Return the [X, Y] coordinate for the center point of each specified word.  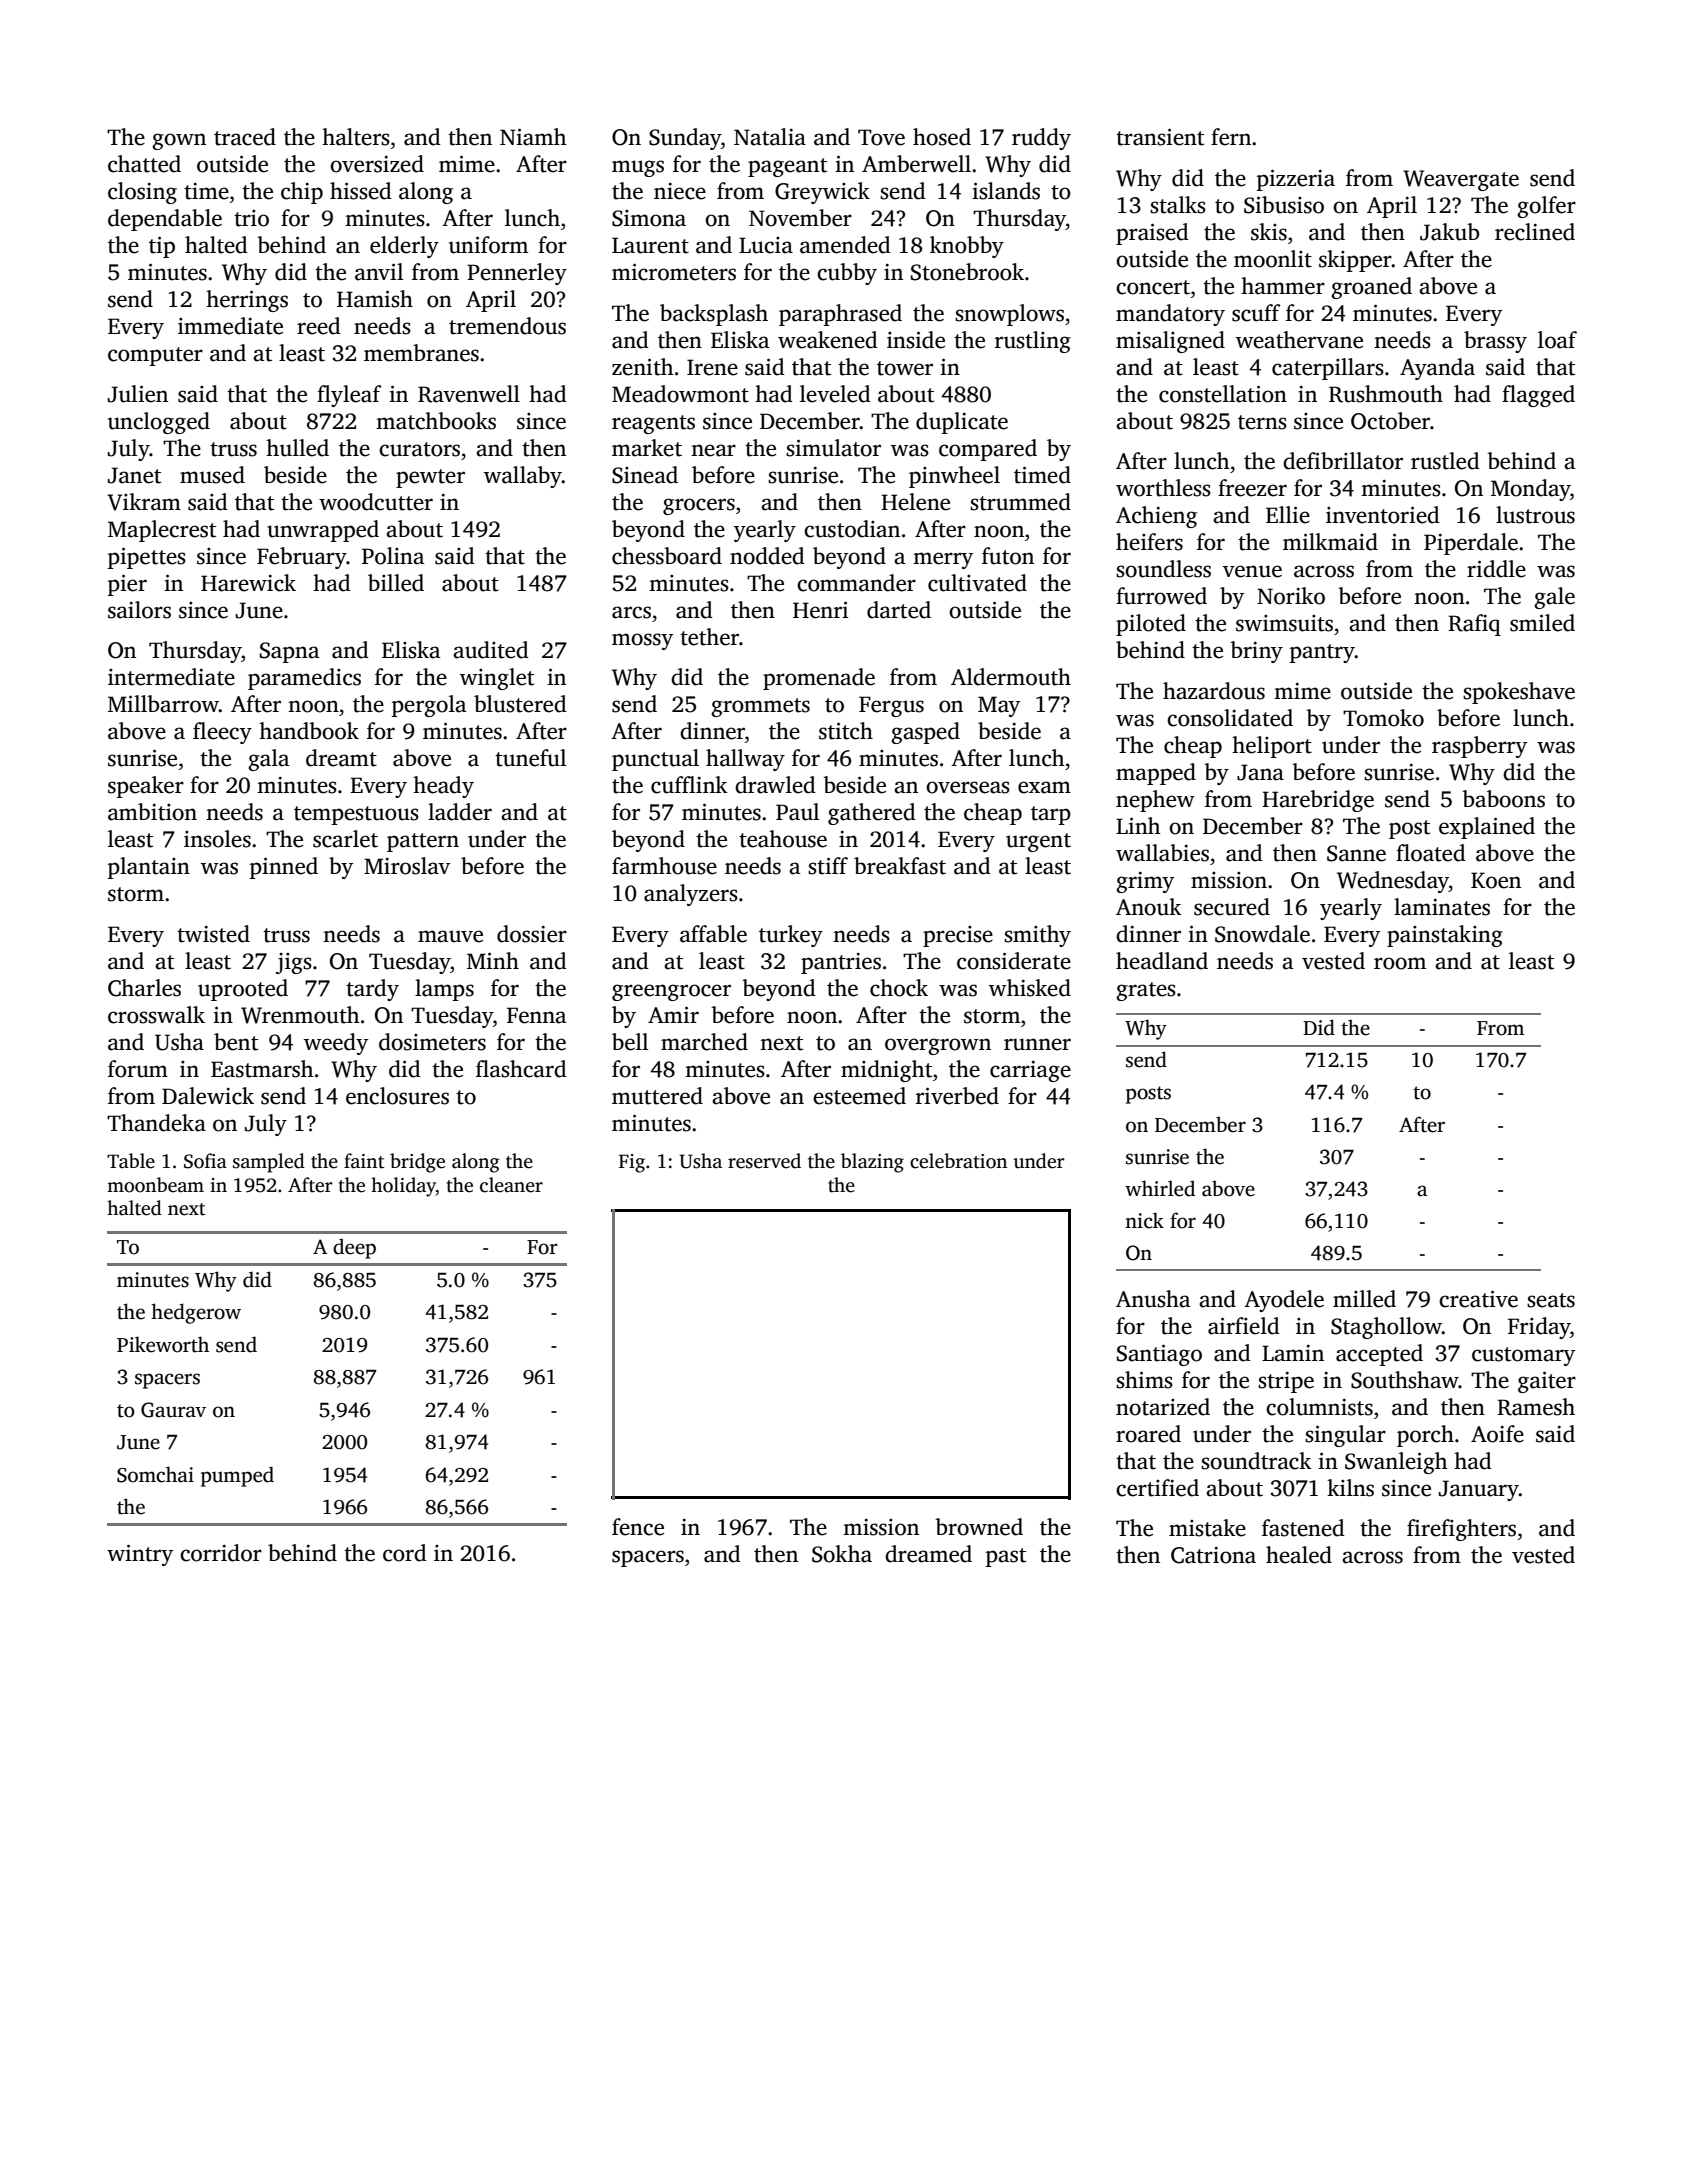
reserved [764, 1161]
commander [856, 583]
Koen [1496, 880]
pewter [430, 478]
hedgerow [196, 1313]
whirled [1160, 1188]
